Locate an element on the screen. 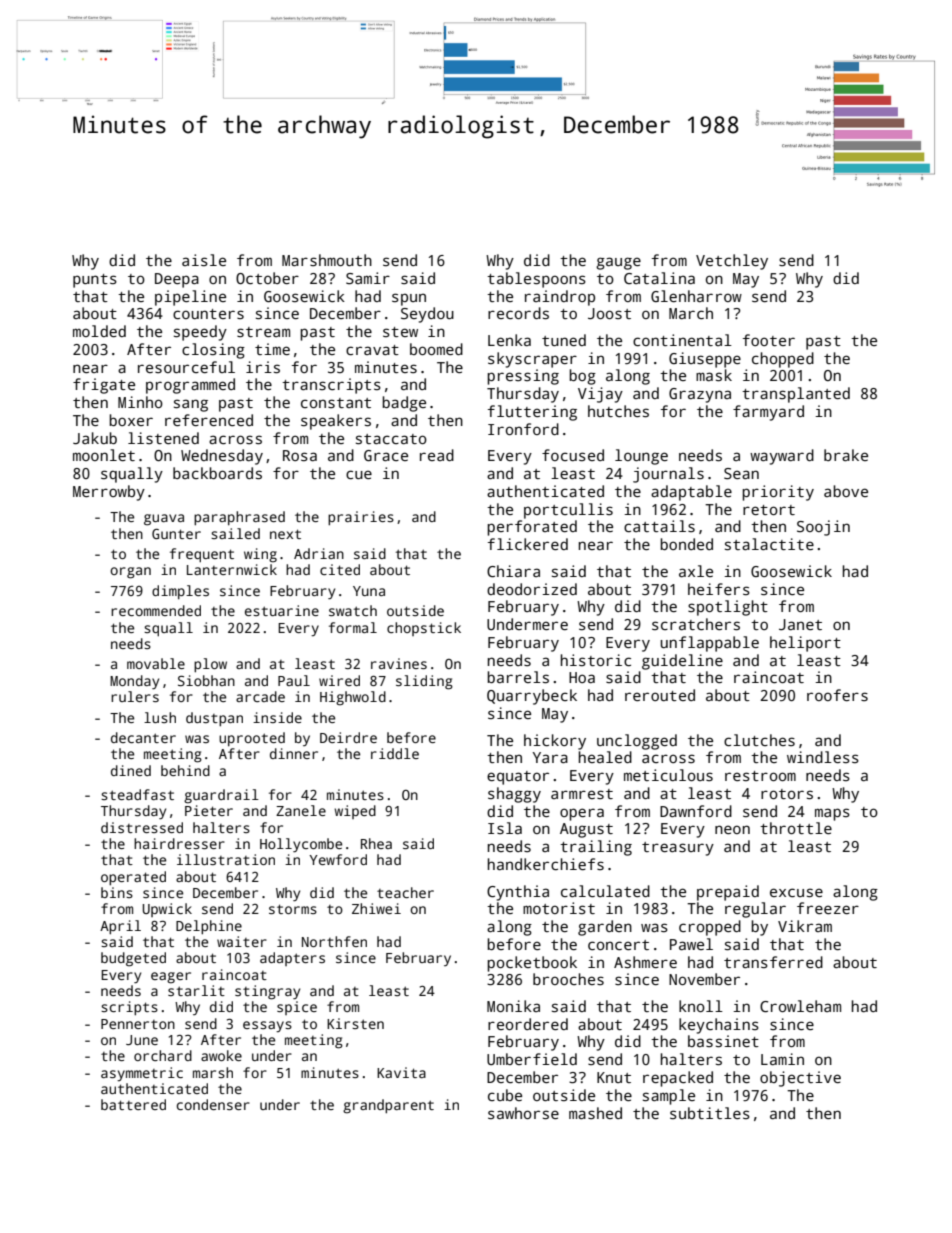 The width and height of the screenshot is (952, 1233). Rhea is located at coordinates (376, 843).
